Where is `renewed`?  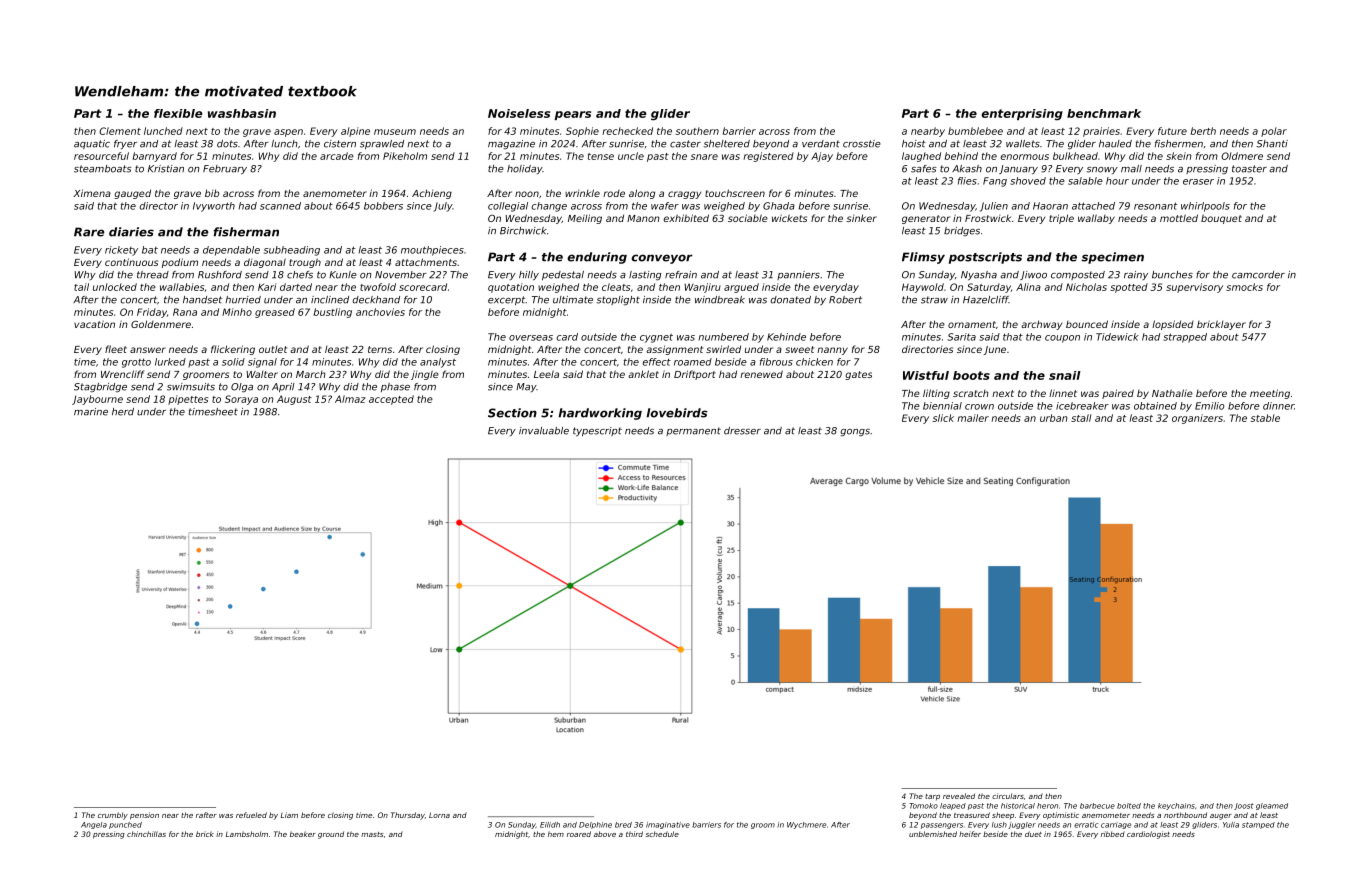 renewed is located at coordinates (761, 374).
